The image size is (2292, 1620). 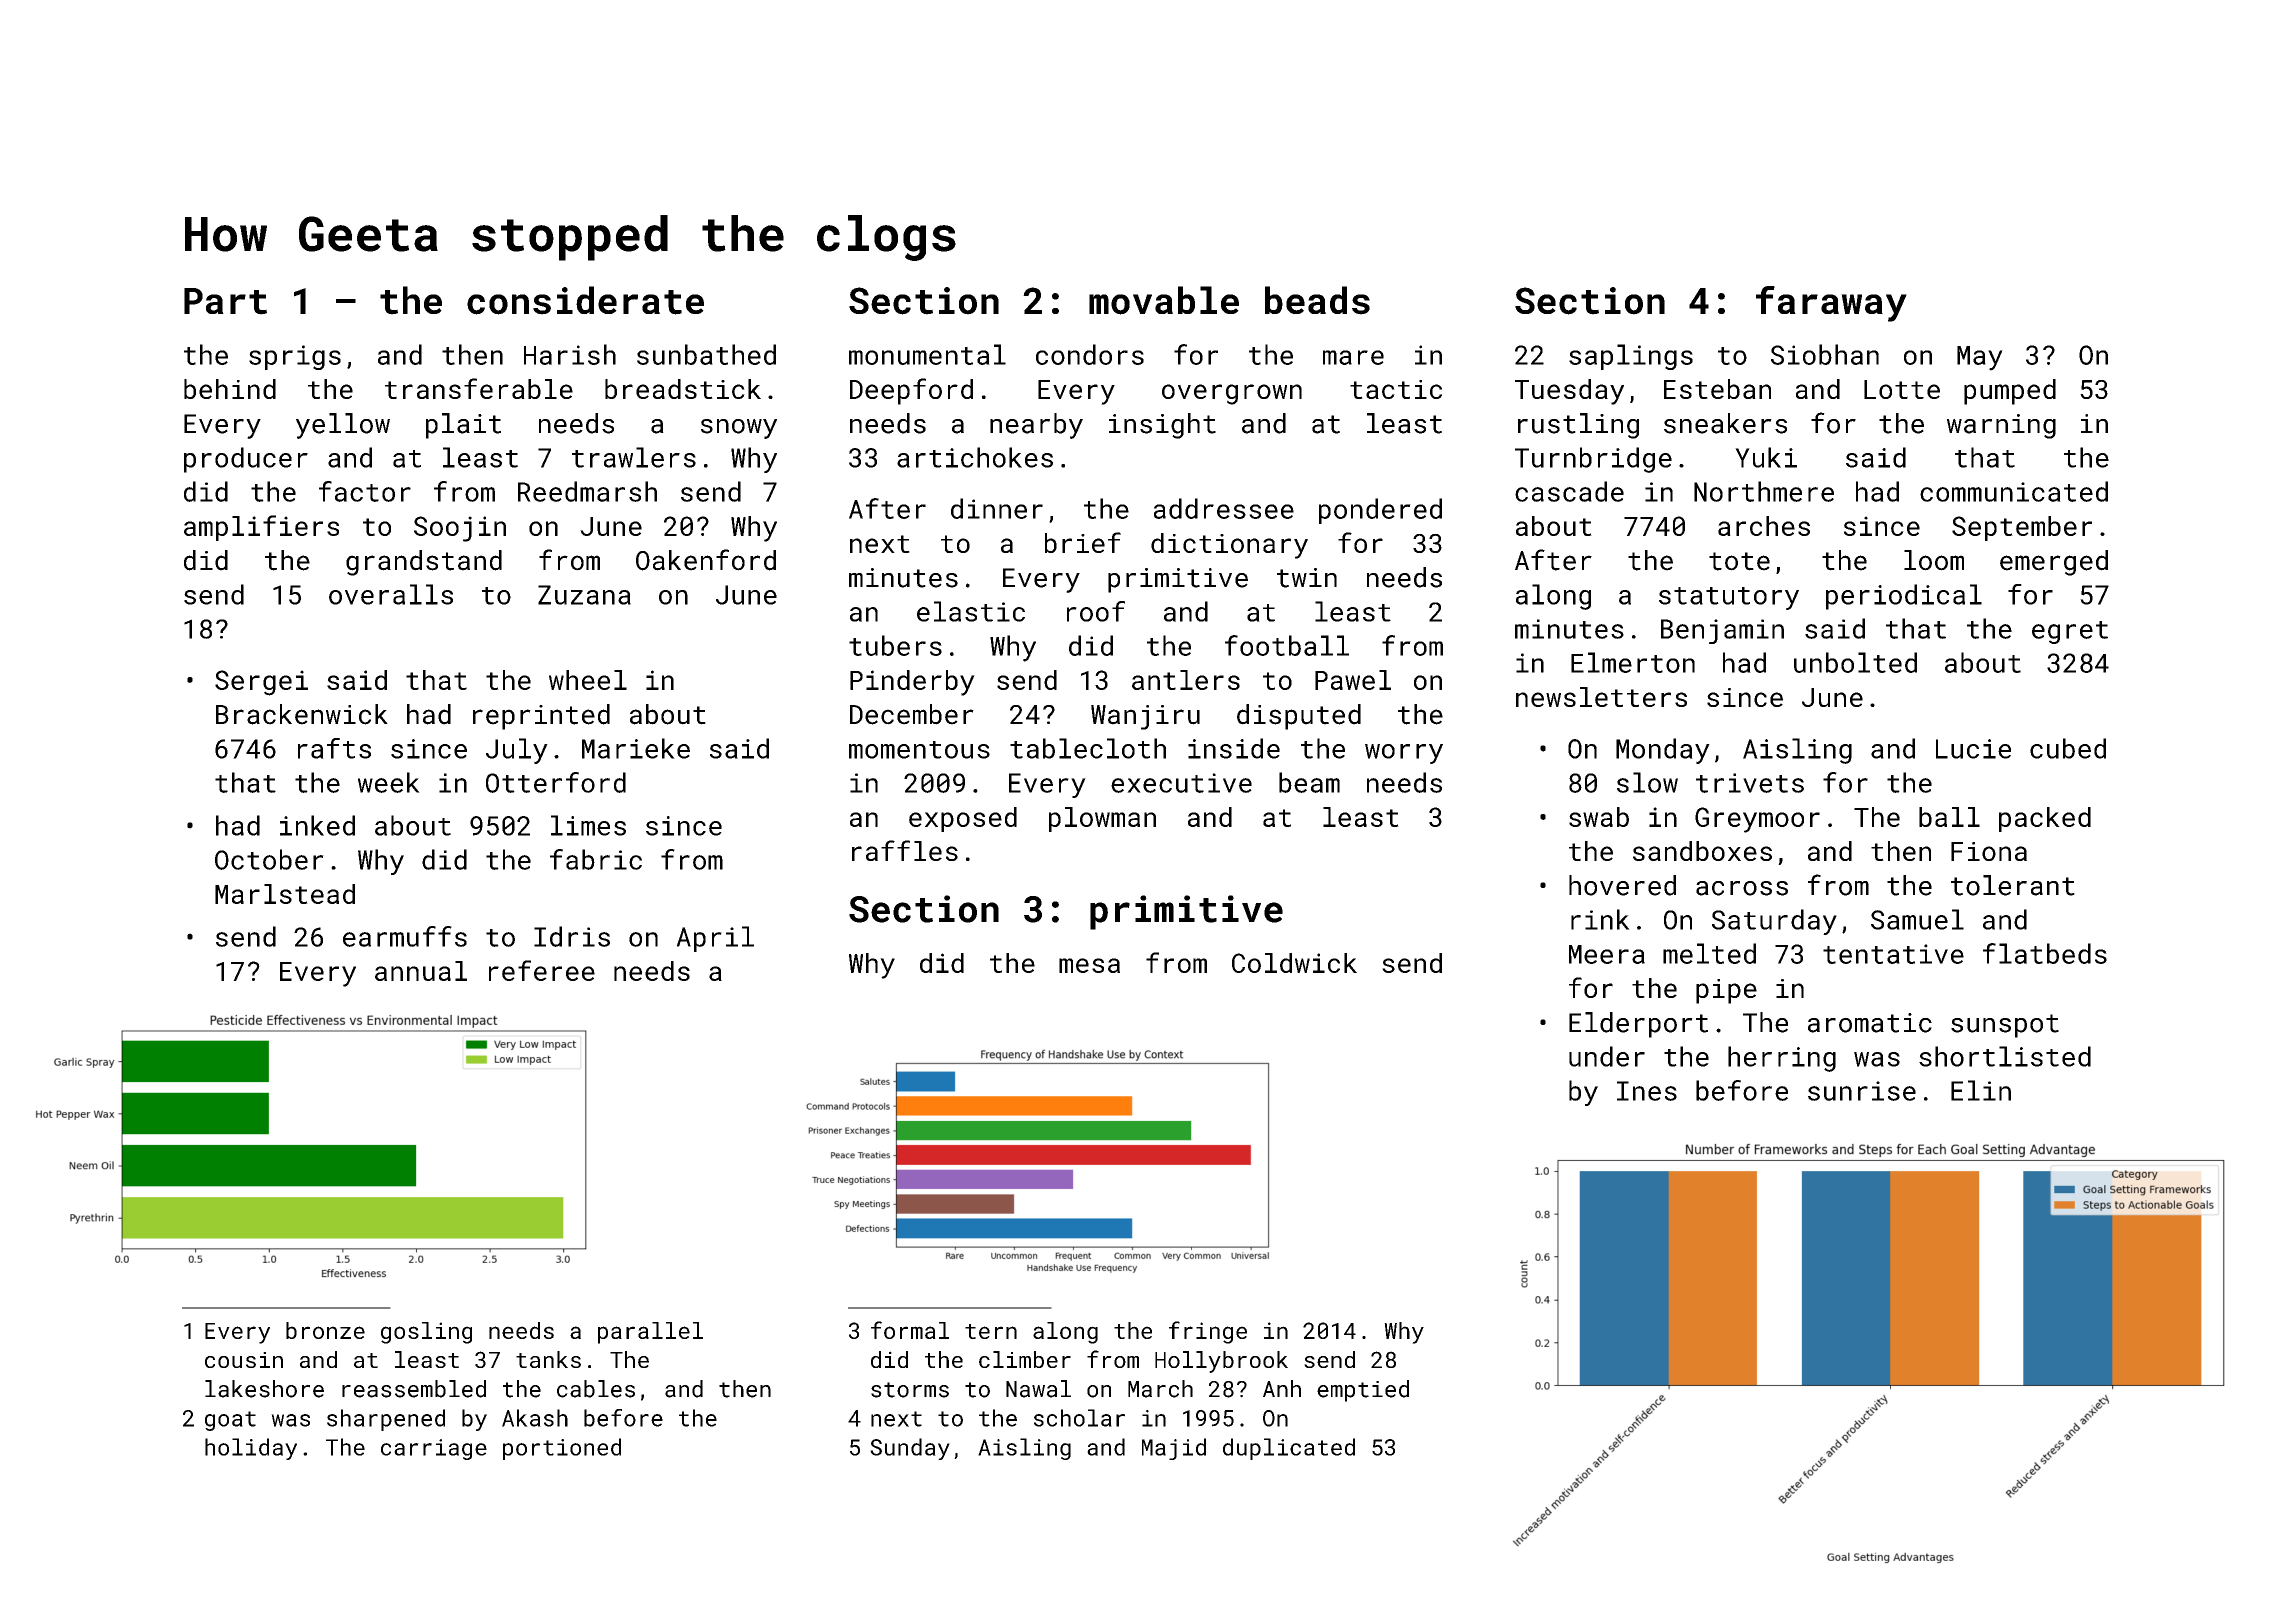 I want to click on Majid, so click(x=1174, y=1449).
